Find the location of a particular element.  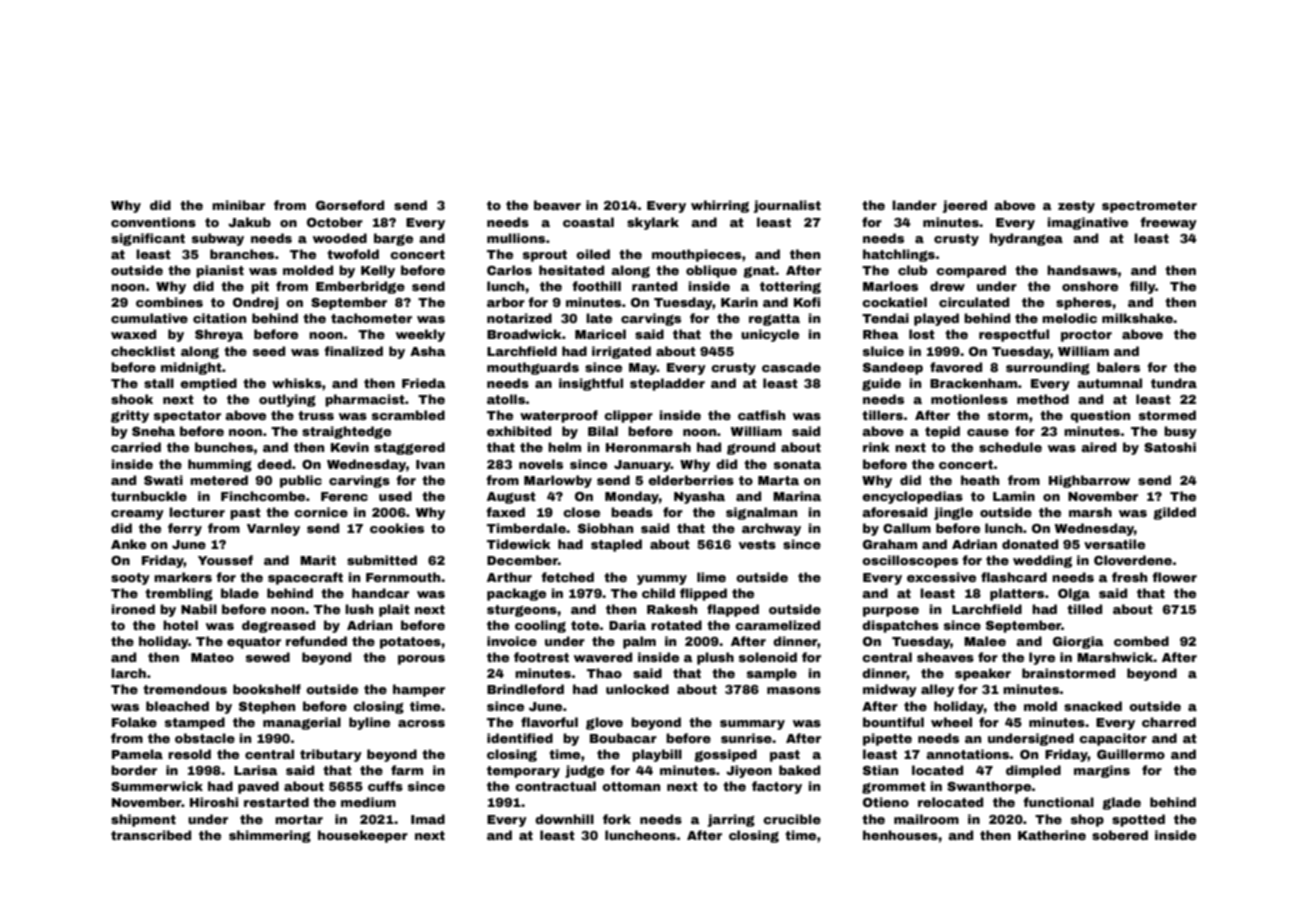

Broadwick is located at coordinates (524, 334).
